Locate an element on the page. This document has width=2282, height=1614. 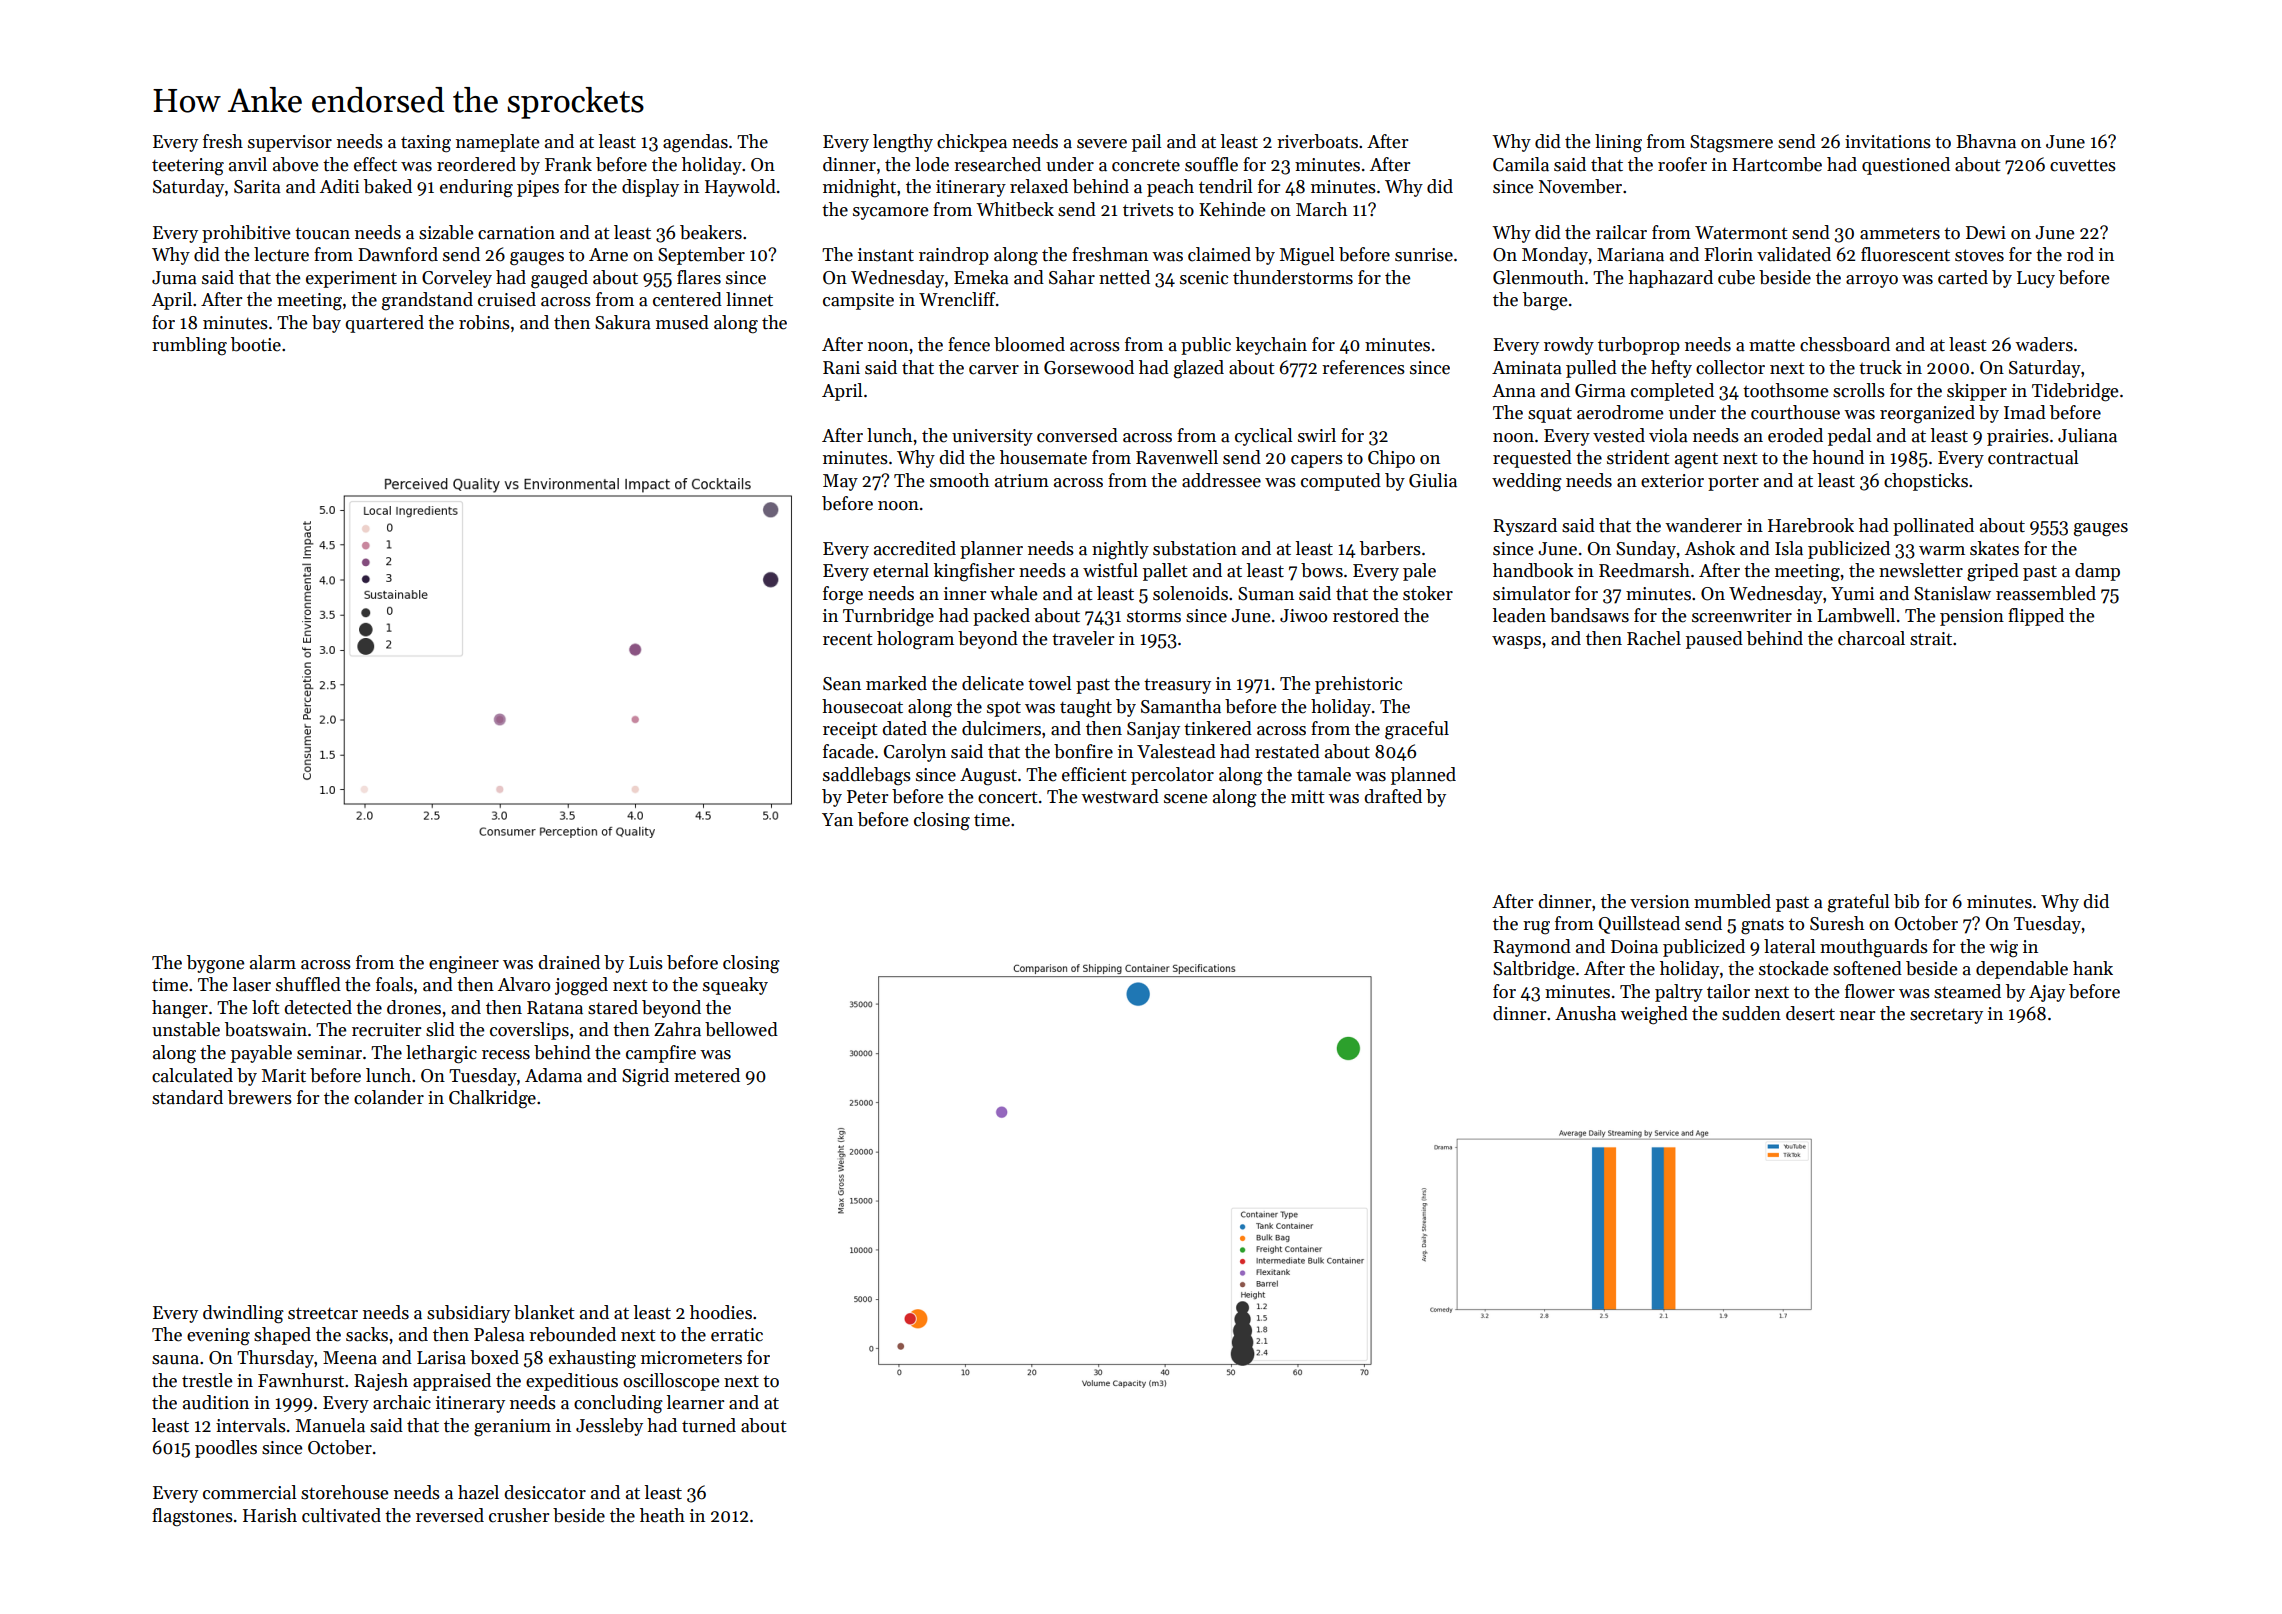
engineer is located at coordinates (464, 965).
